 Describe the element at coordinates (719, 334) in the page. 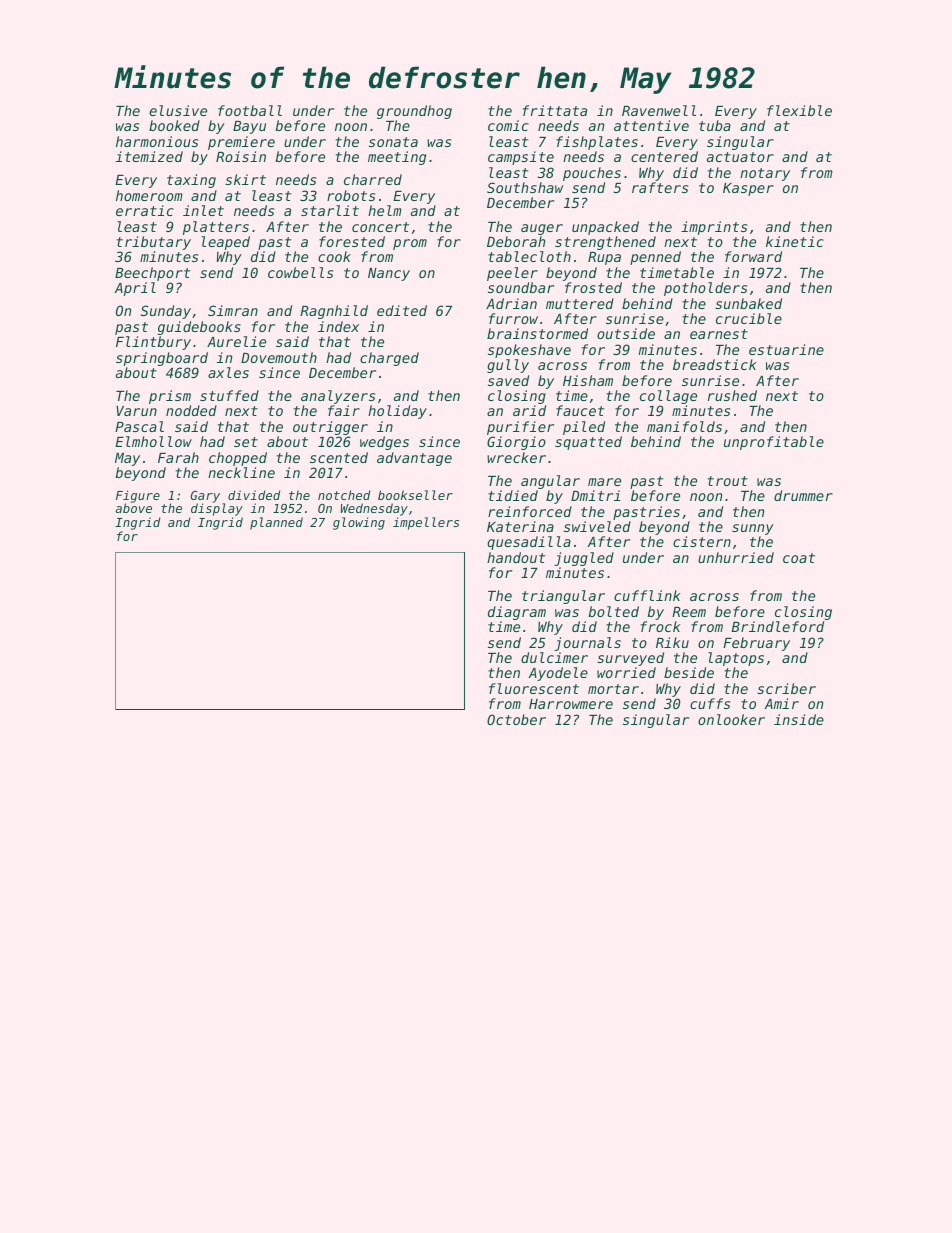

I see `earnest` at that location.
